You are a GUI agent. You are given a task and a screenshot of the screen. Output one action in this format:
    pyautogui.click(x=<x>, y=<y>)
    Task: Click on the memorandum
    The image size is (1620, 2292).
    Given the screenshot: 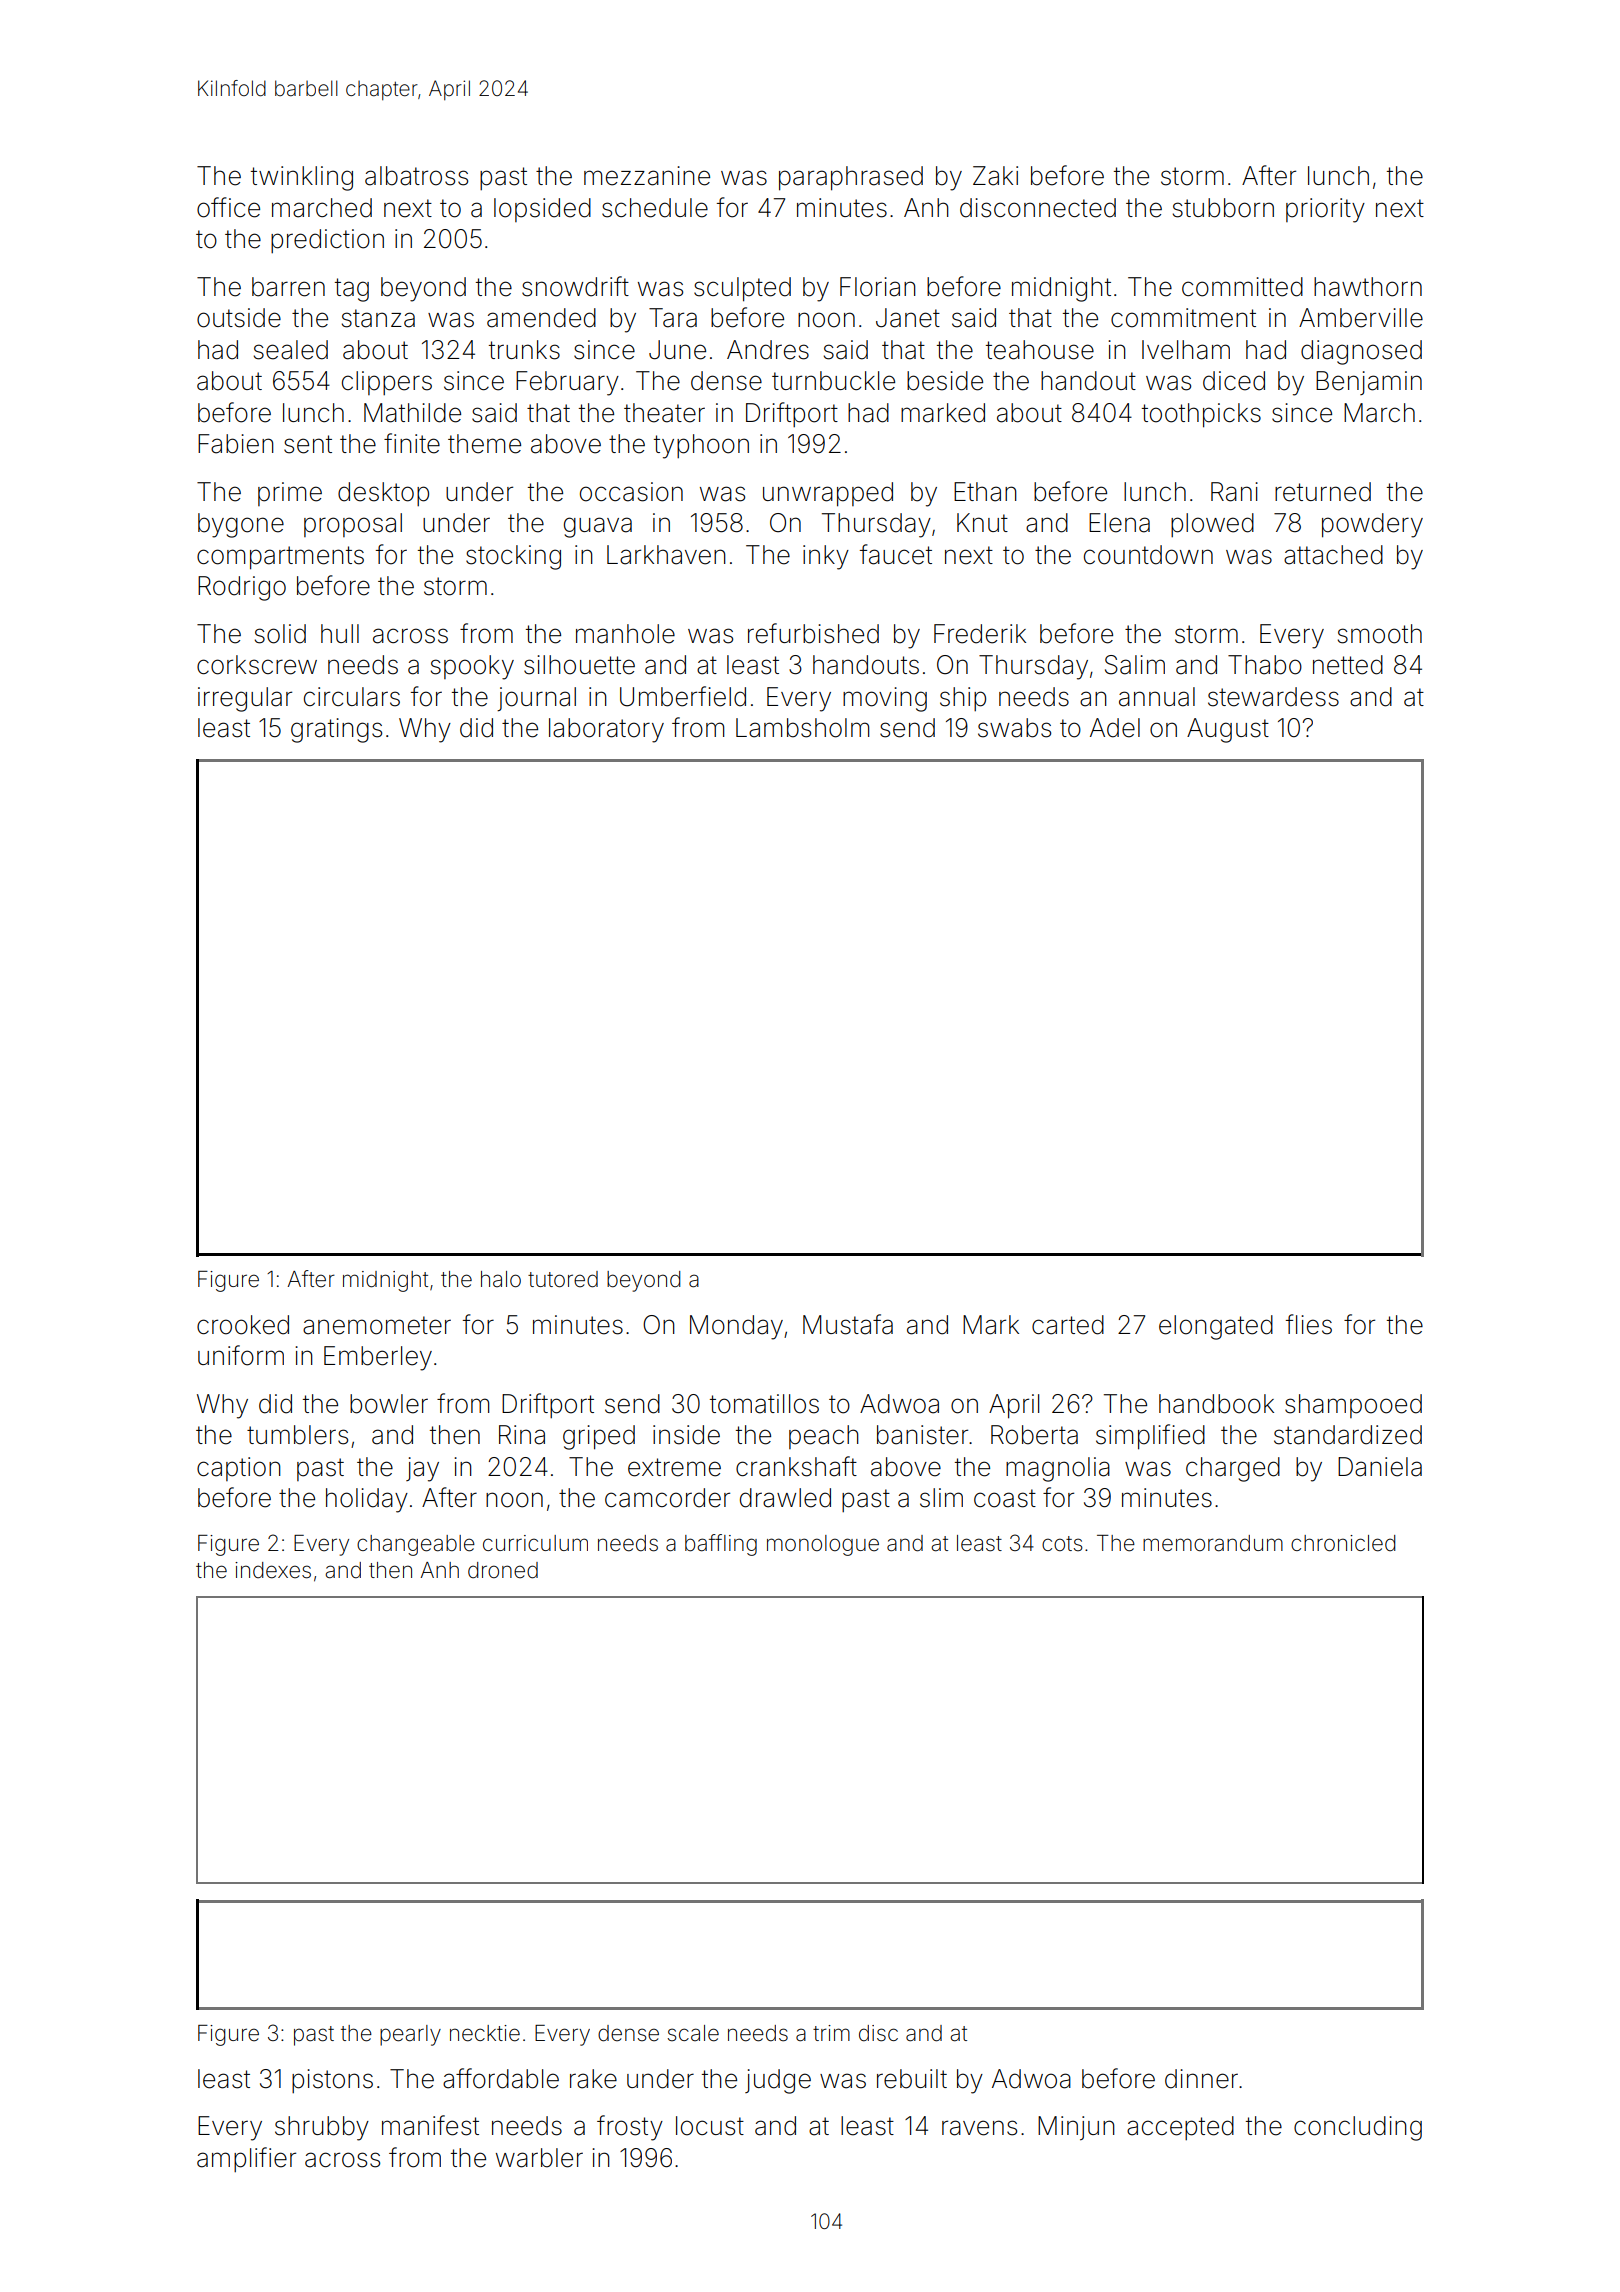 What is the action you would take?
    pyautogui.click(x=1213, y=1543)
